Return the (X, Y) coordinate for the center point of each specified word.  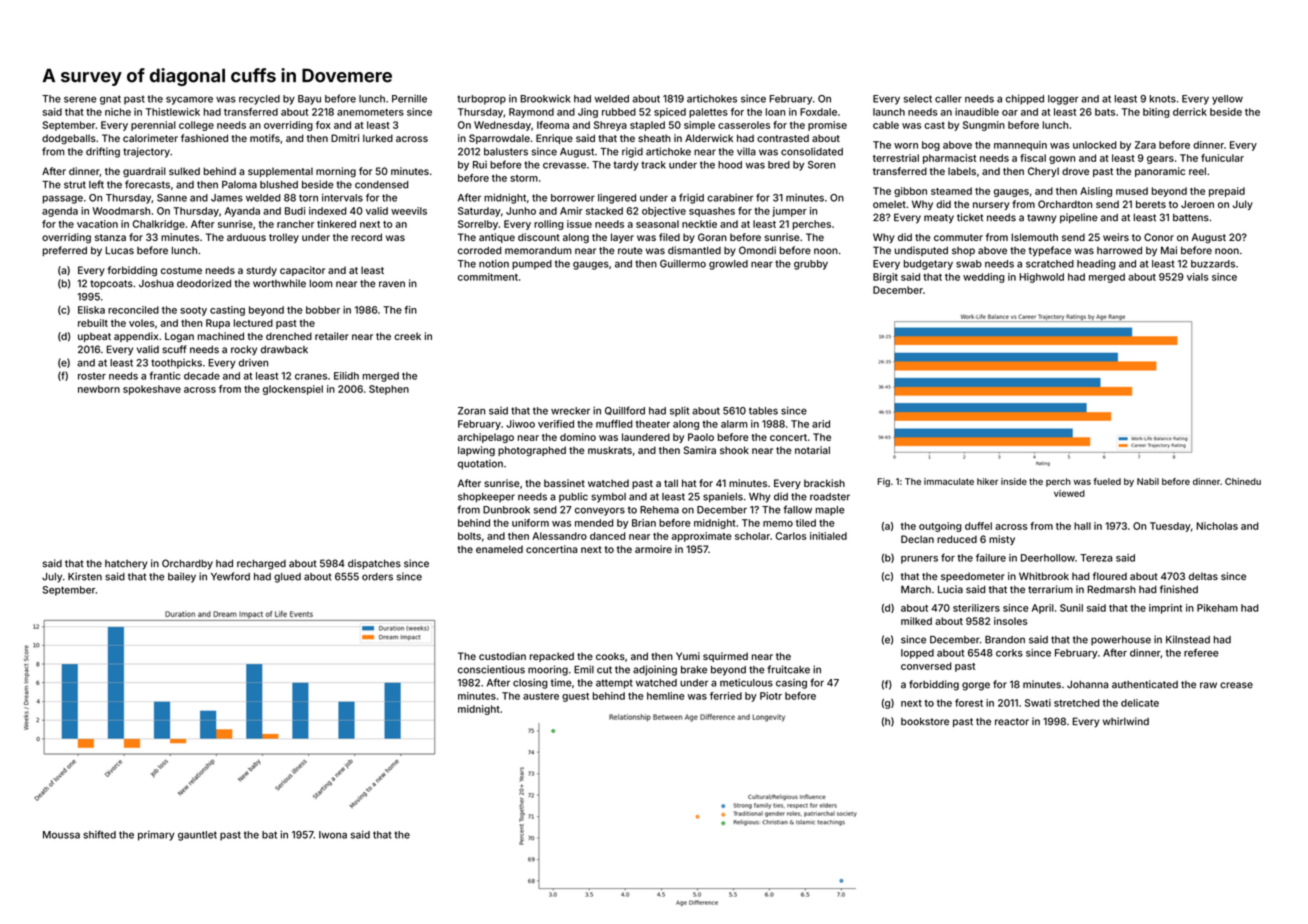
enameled (499, 549)
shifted (99, 834)
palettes (708, 113)
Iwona (333, 835)
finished (1179, 589)
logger (1063, 100)
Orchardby (187, 564)
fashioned (204, 138)
